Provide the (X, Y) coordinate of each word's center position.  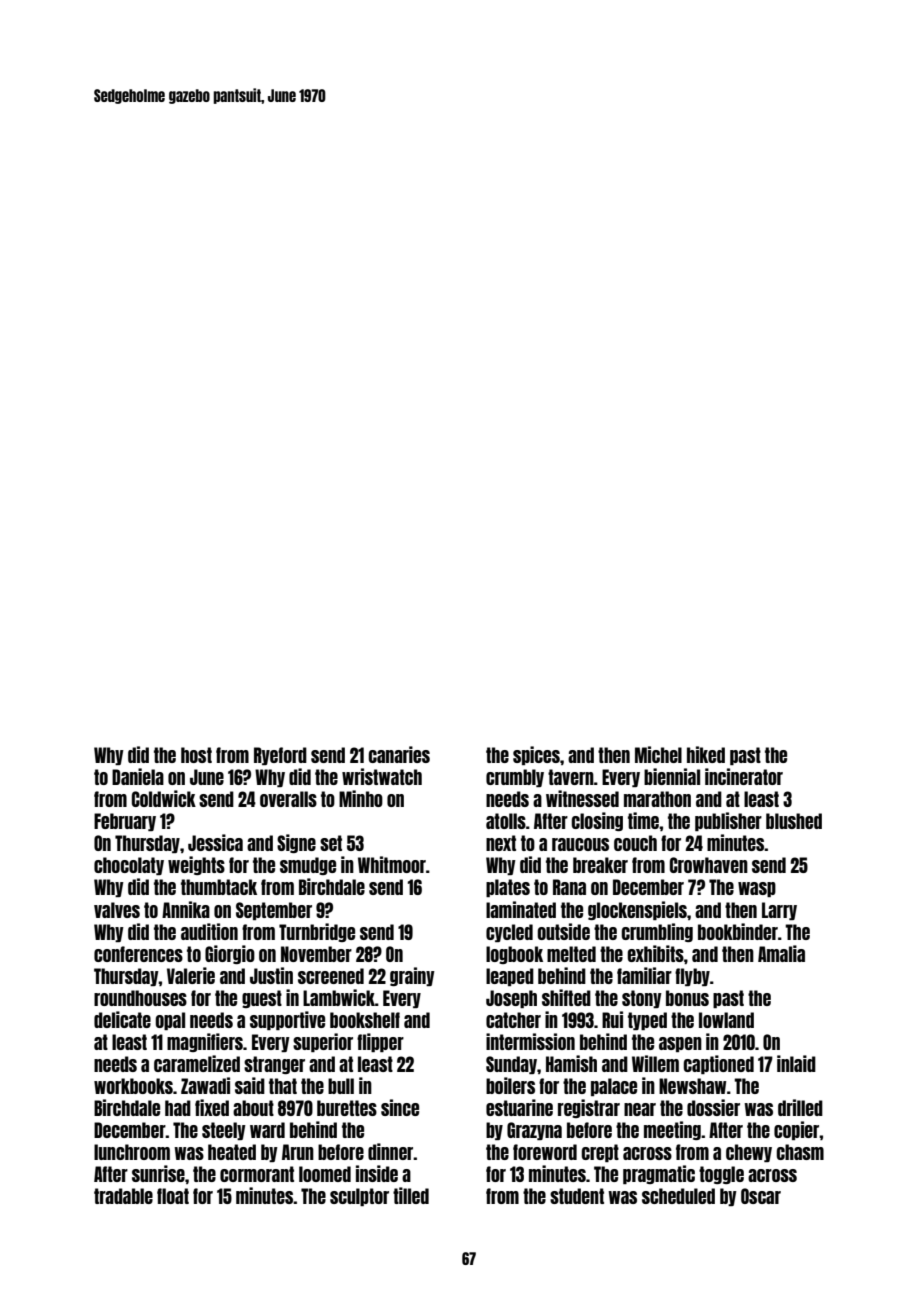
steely (224, 1131)
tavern (571, 777)
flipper (380, 1042)
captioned (718, 1064)
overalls (288, 799)
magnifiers (205, 1042)
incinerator (744, 776)
